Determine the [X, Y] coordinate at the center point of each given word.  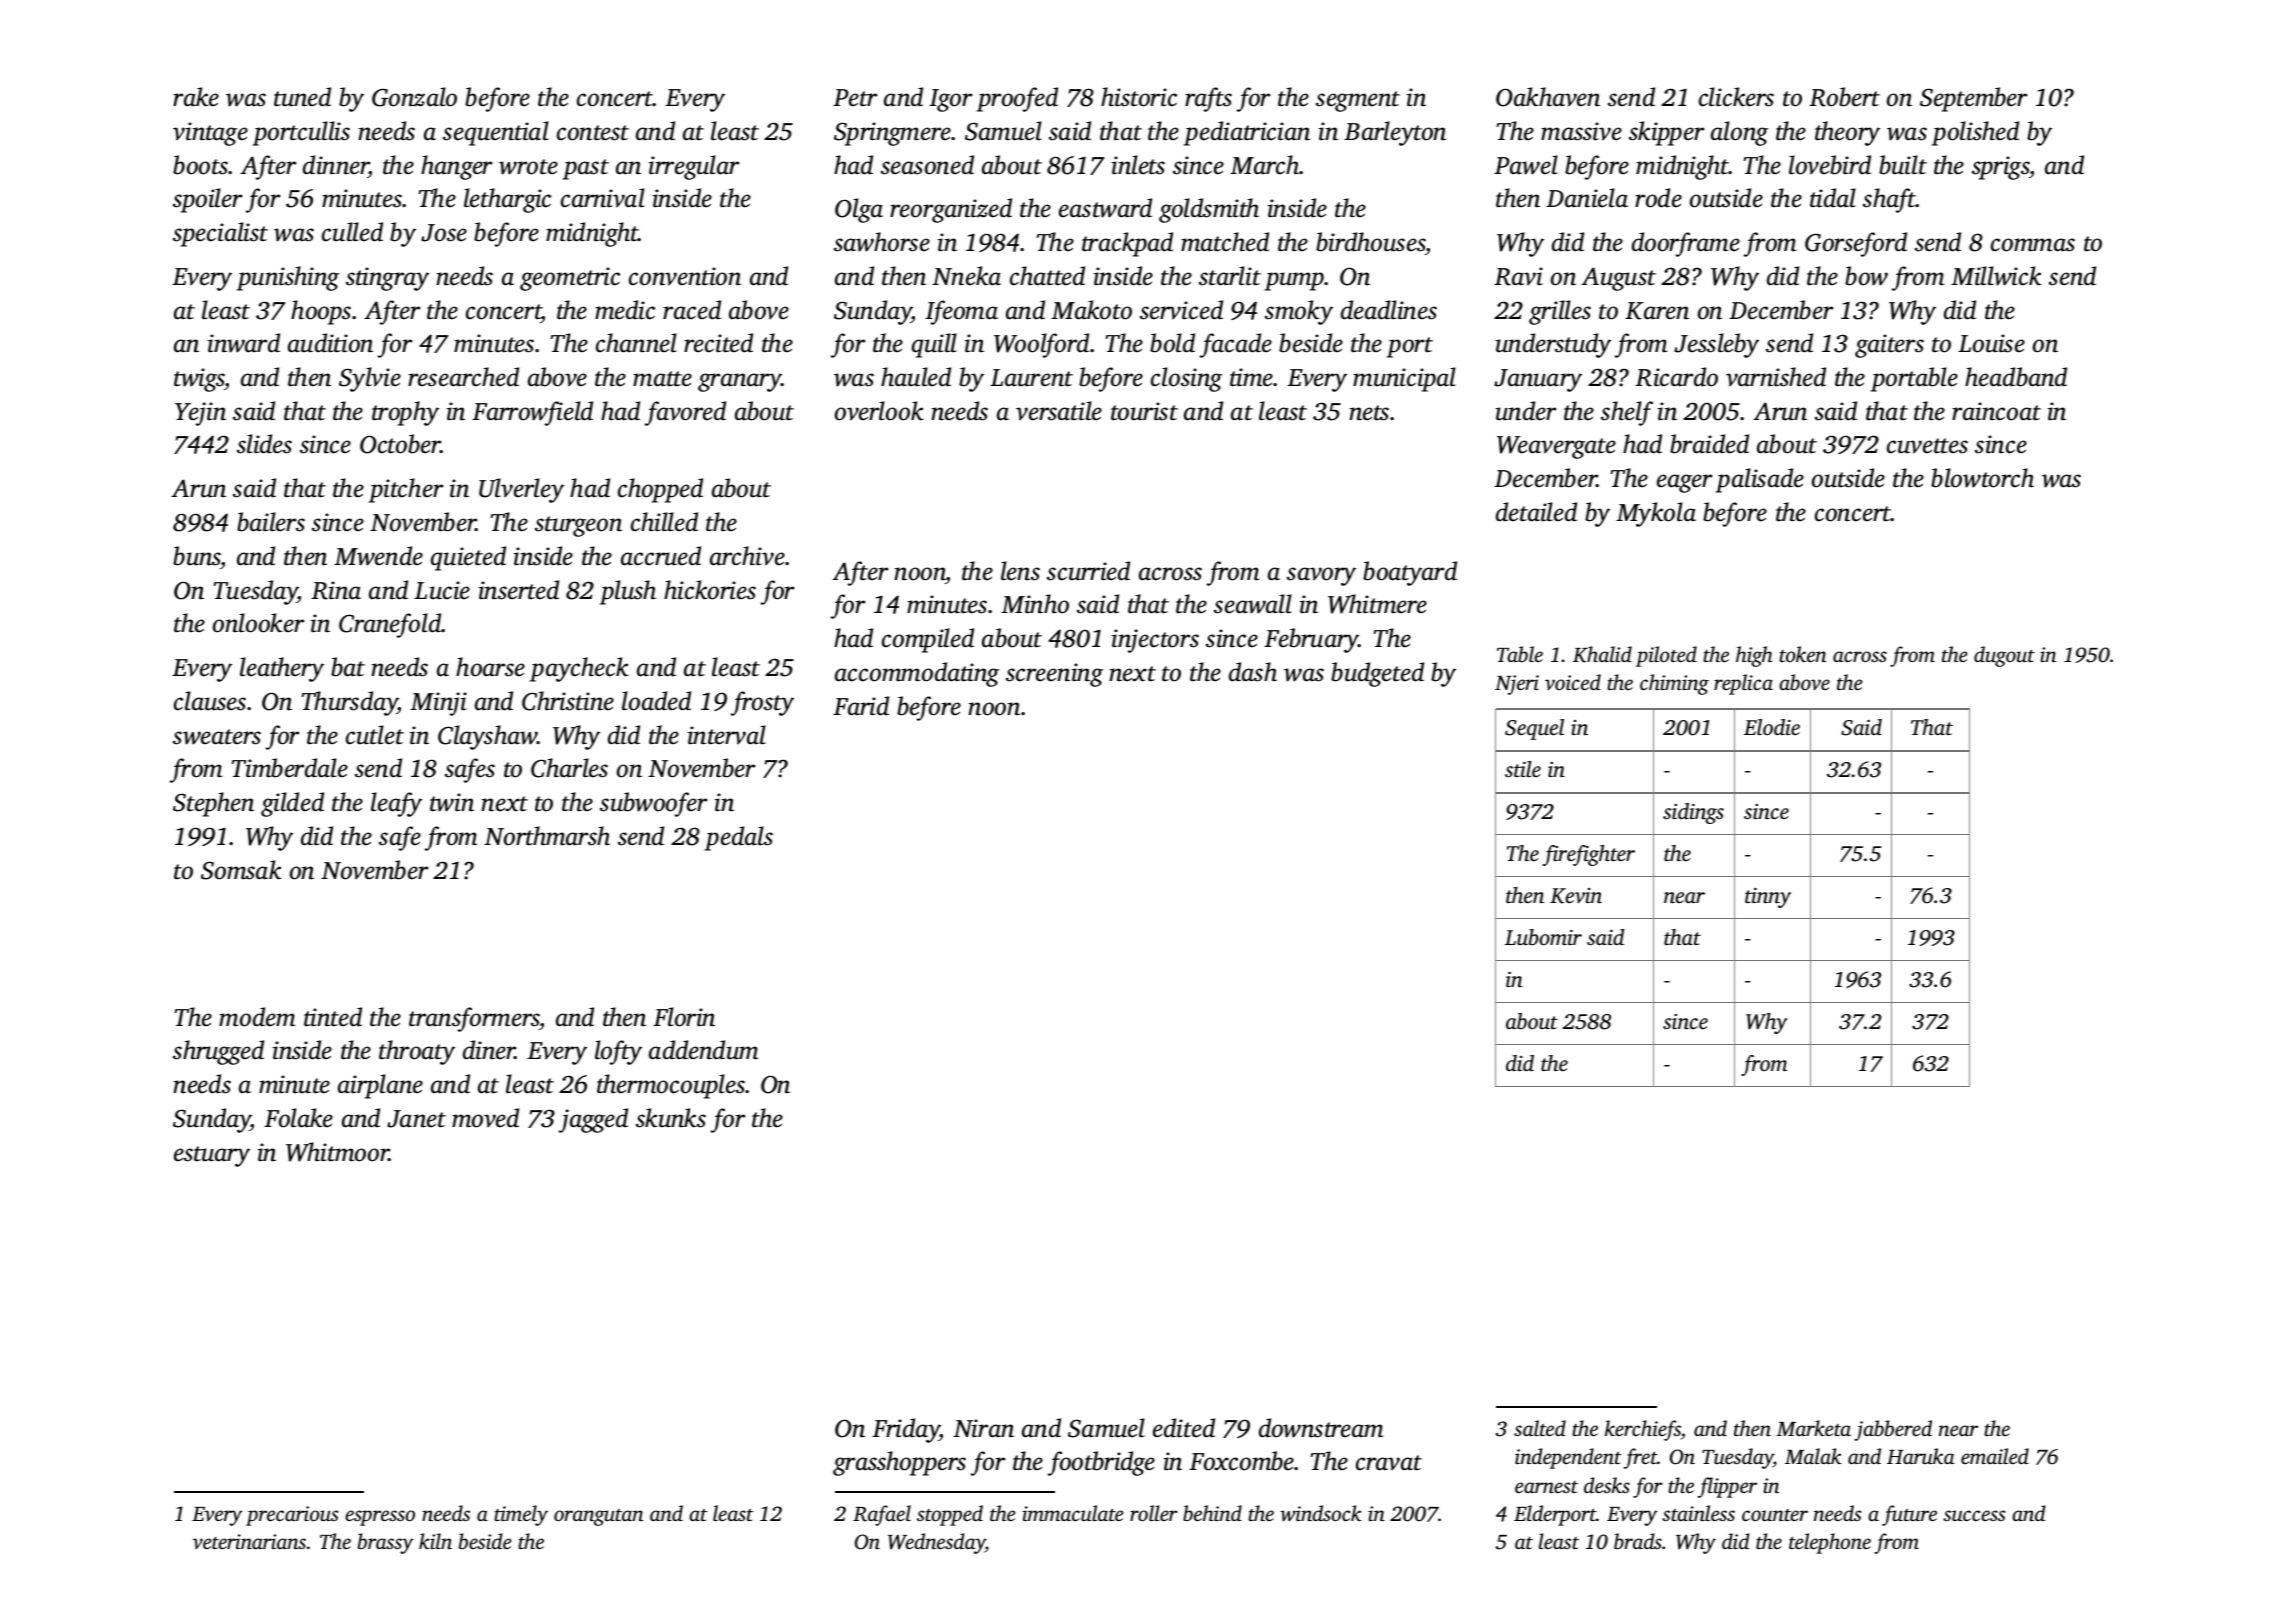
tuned [302, 97]
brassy [385, 1543]
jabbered [1893, 1430]
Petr [855, 98]
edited [1184, 1428]
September [1973, 99]
